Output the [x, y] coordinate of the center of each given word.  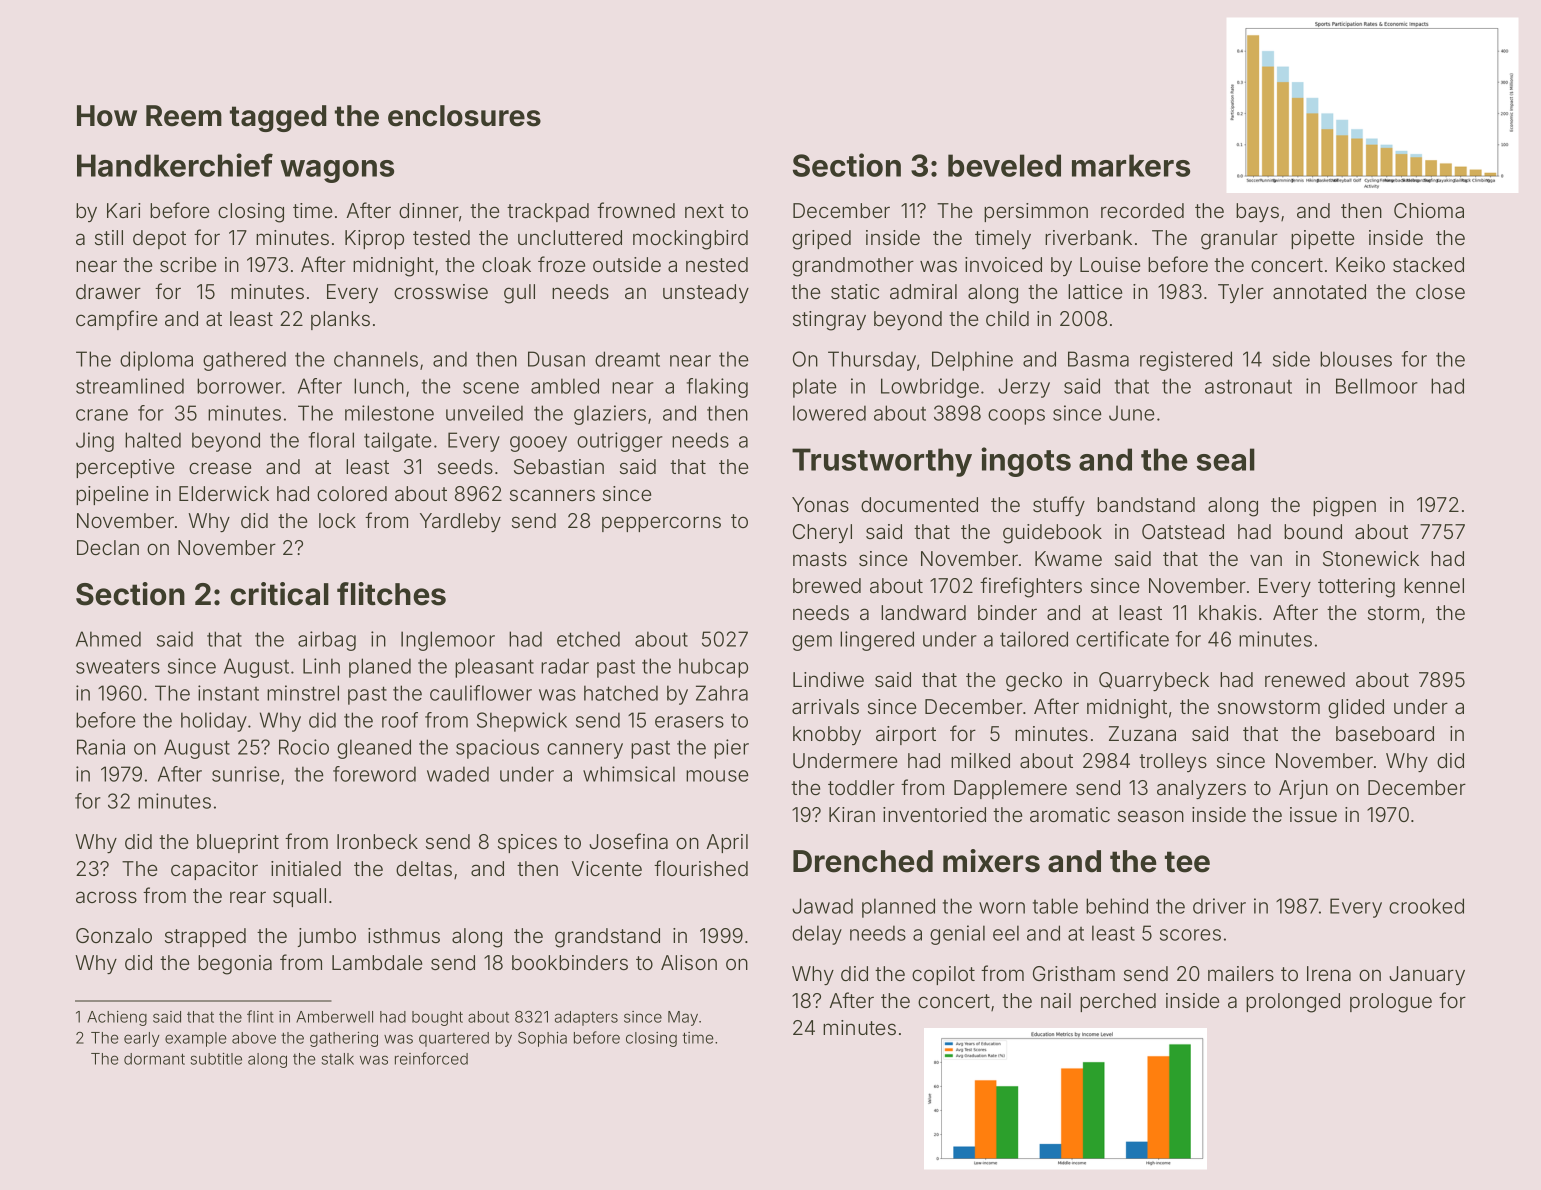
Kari [124, 210]
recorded [1142, 210]
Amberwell [334, 1017]
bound [1313, 531]
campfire [116, 320]
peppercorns [661, 524]
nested [717, 264]
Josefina [628, 841]
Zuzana [1142, 733]
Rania [101, 747]
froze [561, 264]
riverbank [1088, 237]
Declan [108, 547]
